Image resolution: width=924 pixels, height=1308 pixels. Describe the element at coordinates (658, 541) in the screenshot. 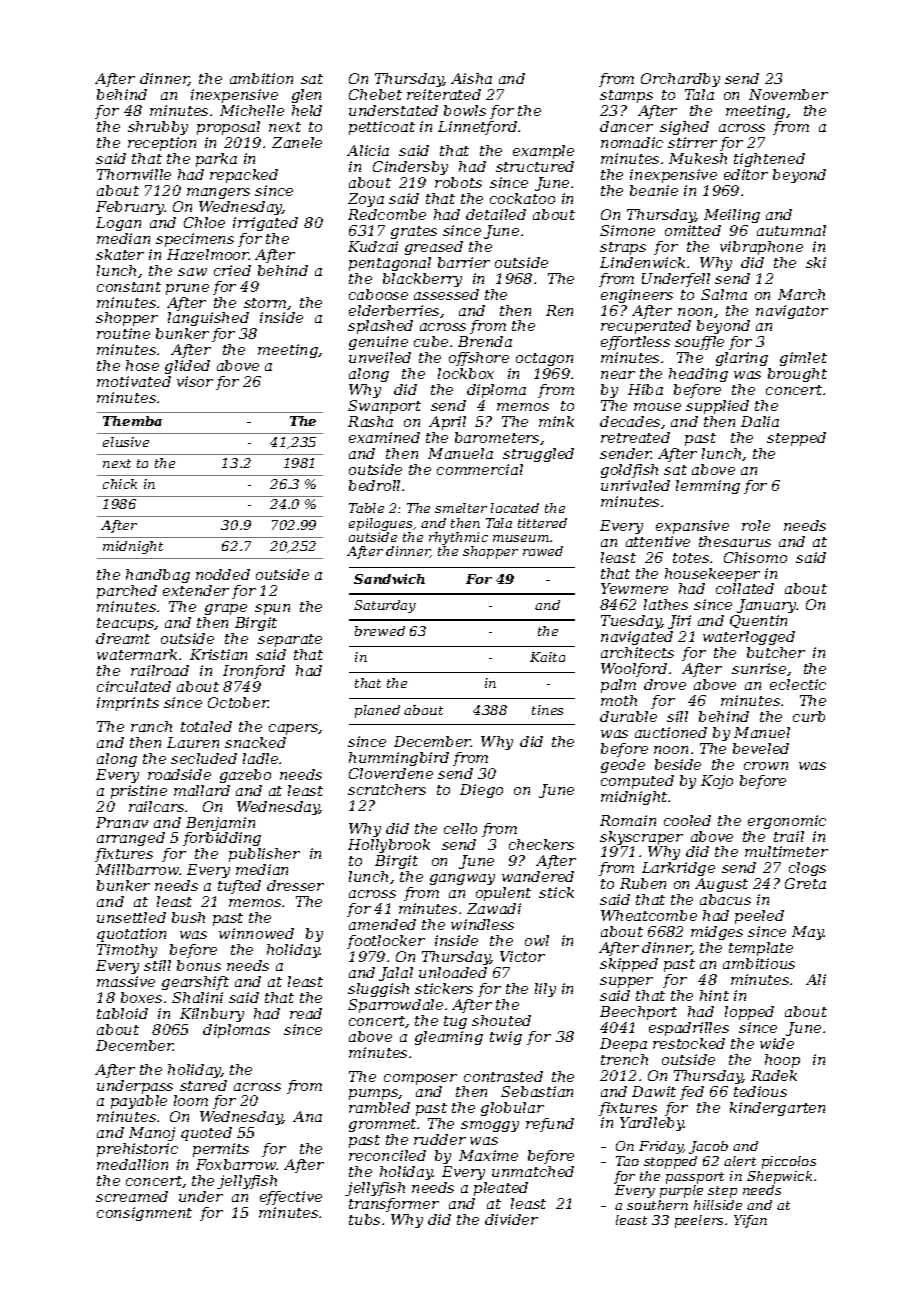

I see `attentive` at that location.
